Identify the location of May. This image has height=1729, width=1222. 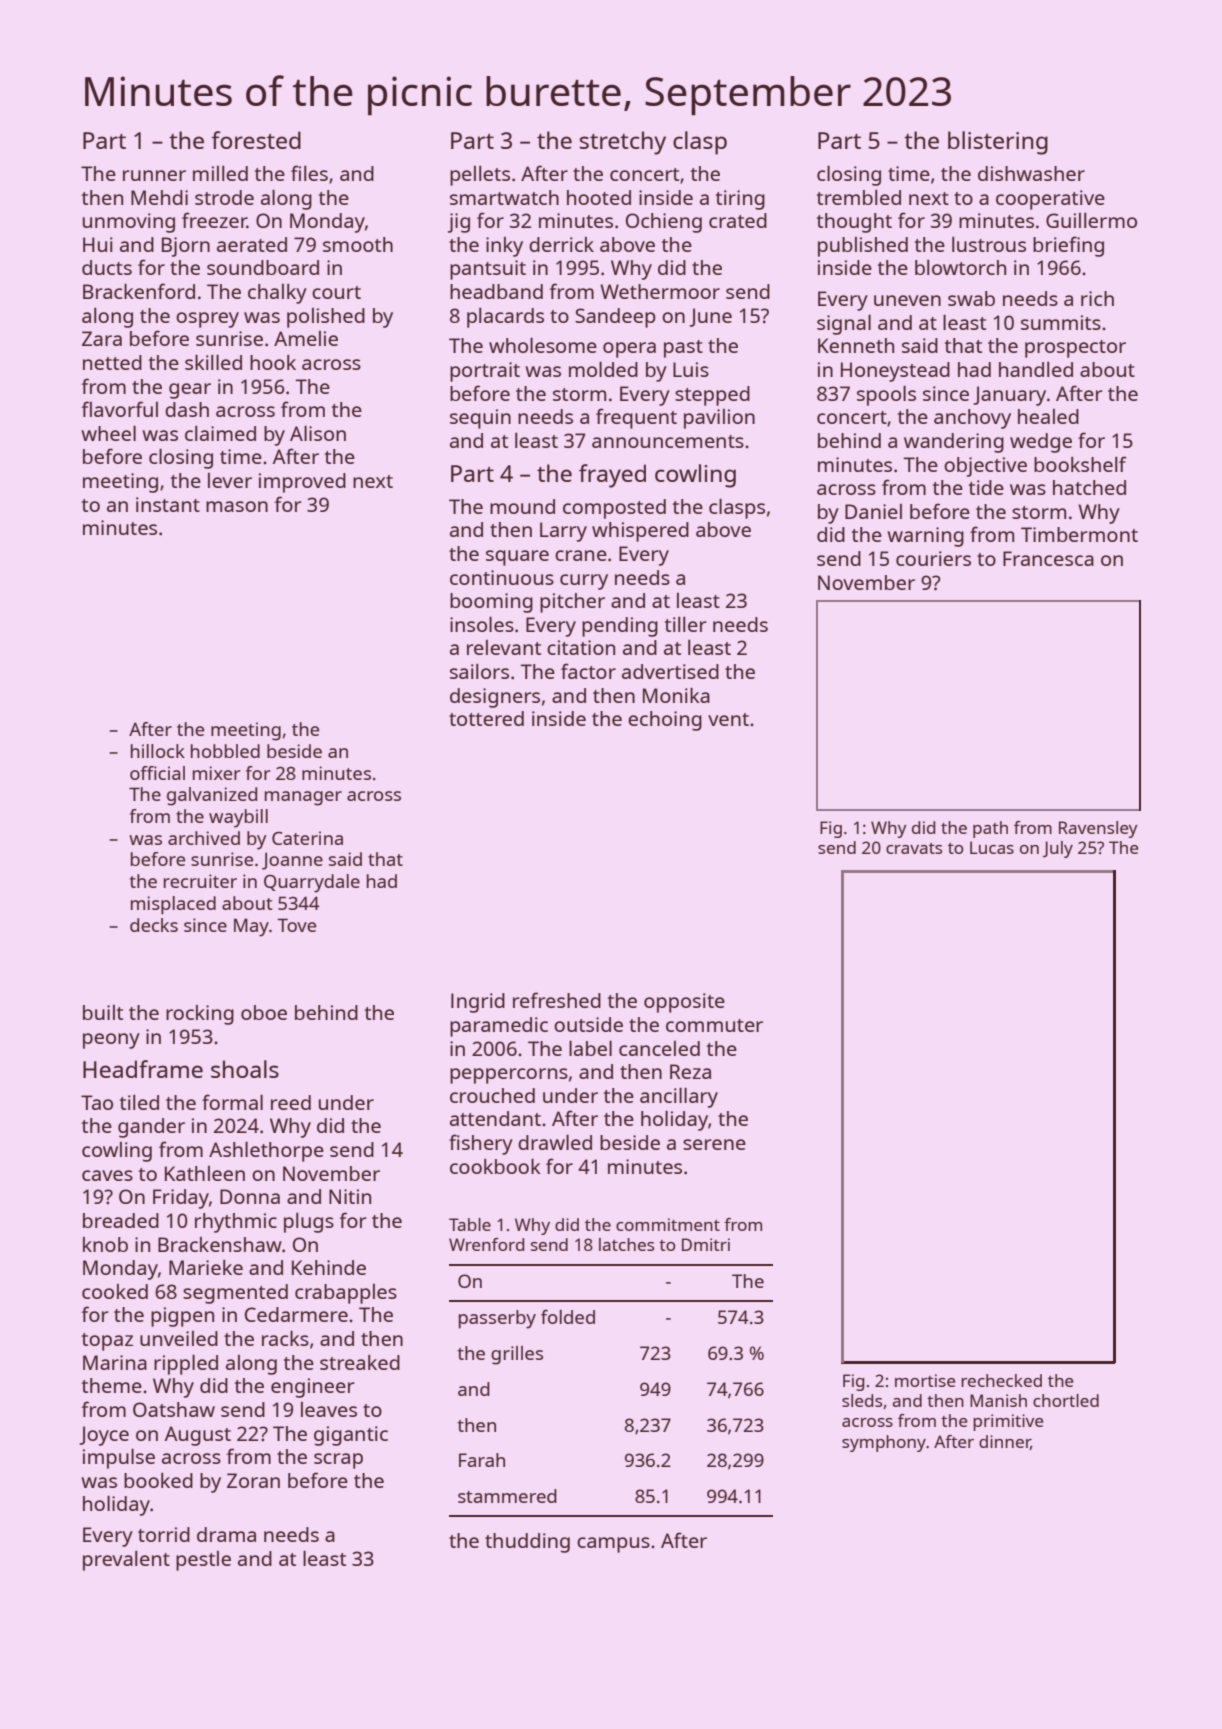
(251, 927).
